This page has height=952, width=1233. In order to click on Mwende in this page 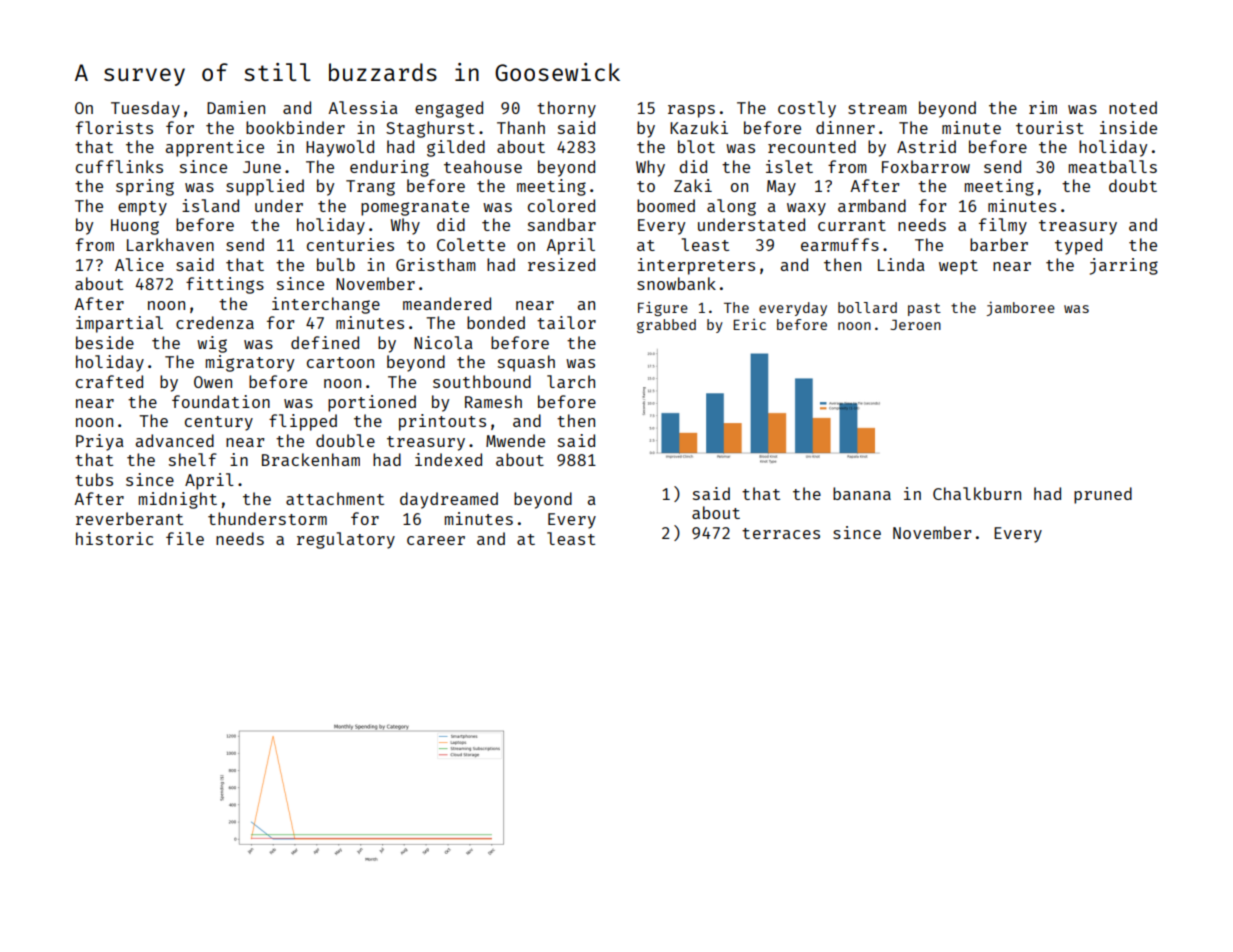, I will do `click(515, 440)`.
